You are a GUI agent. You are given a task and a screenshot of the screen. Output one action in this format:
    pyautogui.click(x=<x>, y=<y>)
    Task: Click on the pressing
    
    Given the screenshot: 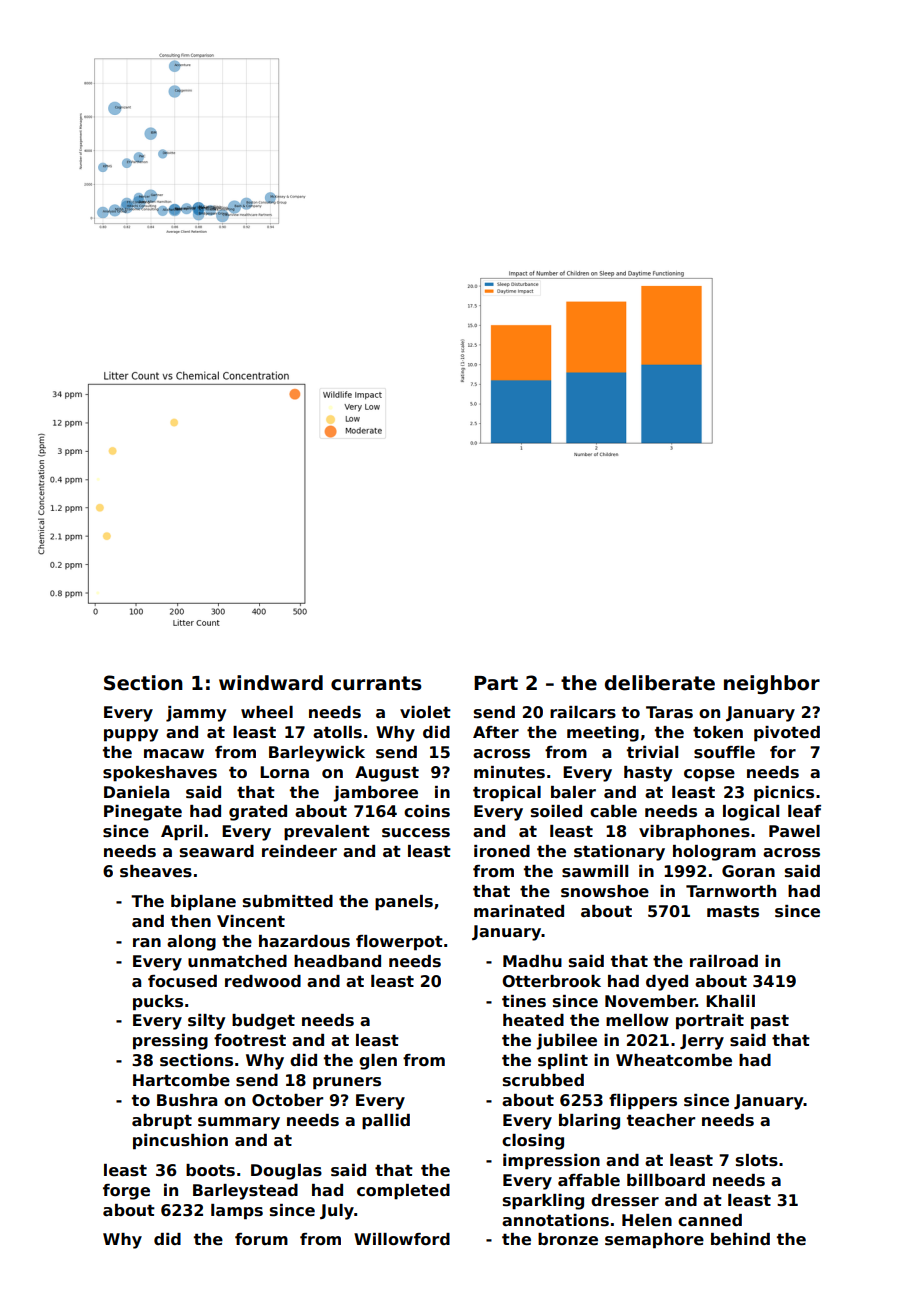 What is the action you would take?
    pyautogui.click(x=170, y=1042)
